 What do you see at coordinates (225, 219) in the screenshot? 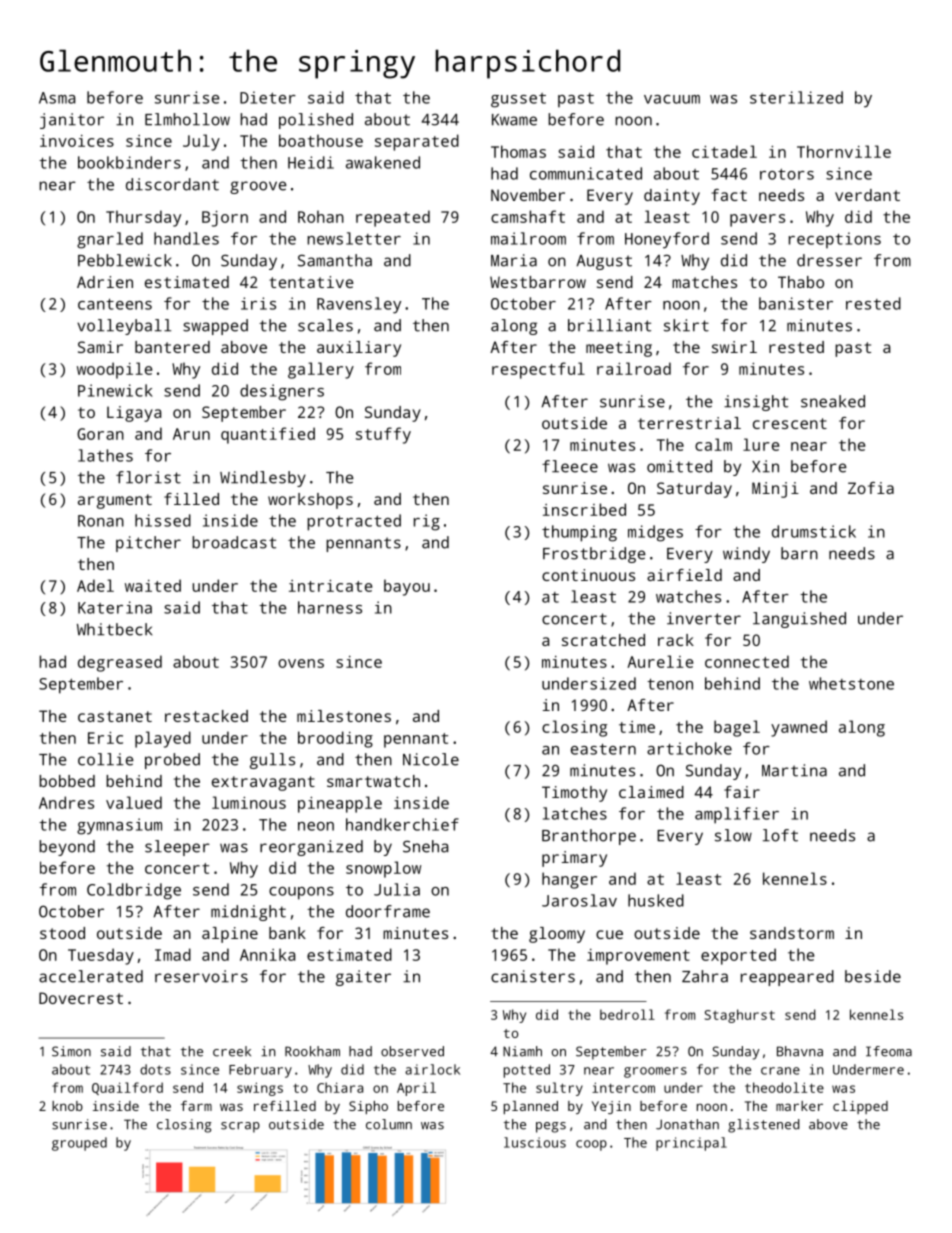
I see `Bjorn` at bounding box center [225, 219].
